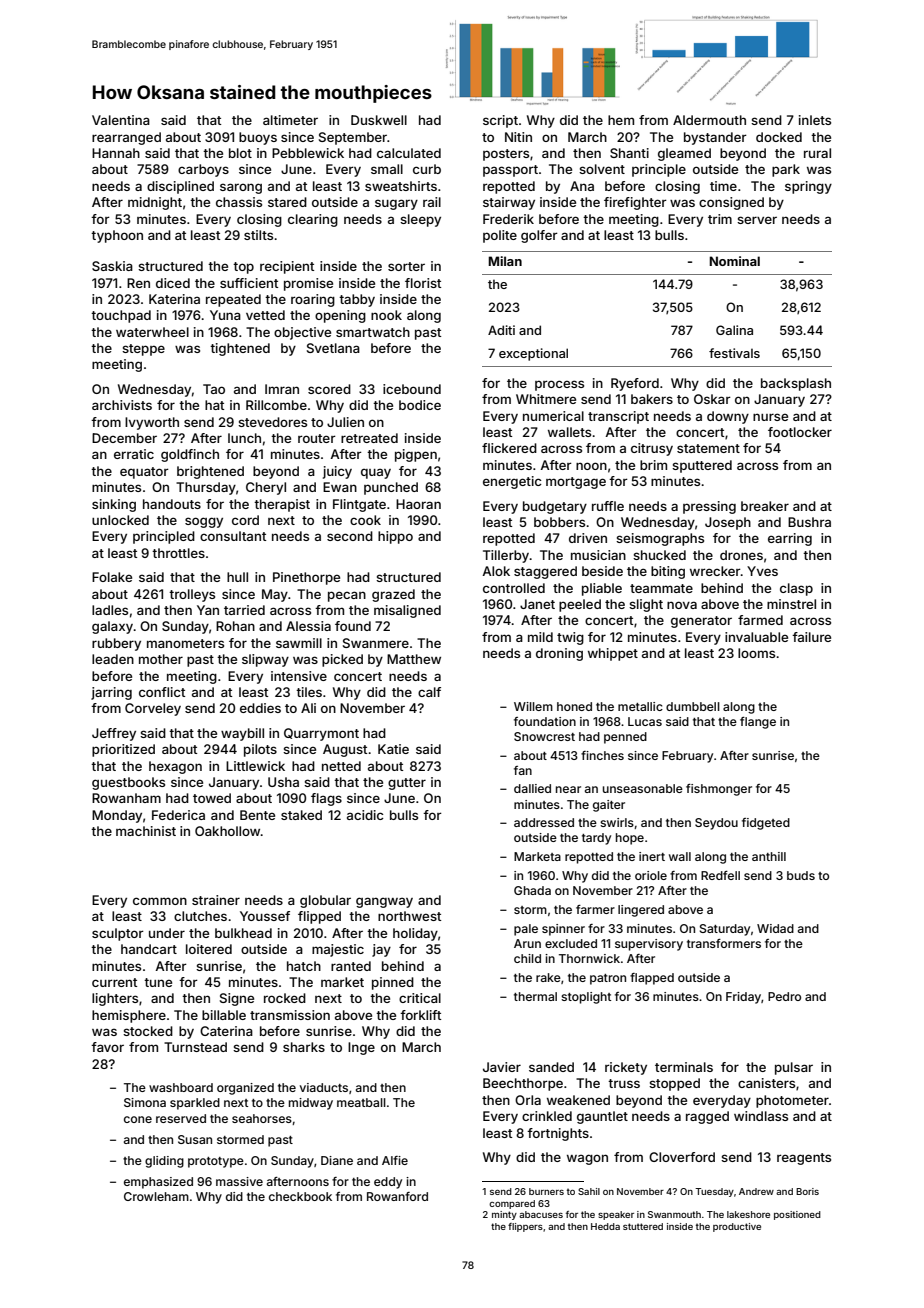 The image size is (924, 1308). What do you see at coordinates (258, 138) in the screenshot?
I see `buoys` at bounding box center [258, 138].
